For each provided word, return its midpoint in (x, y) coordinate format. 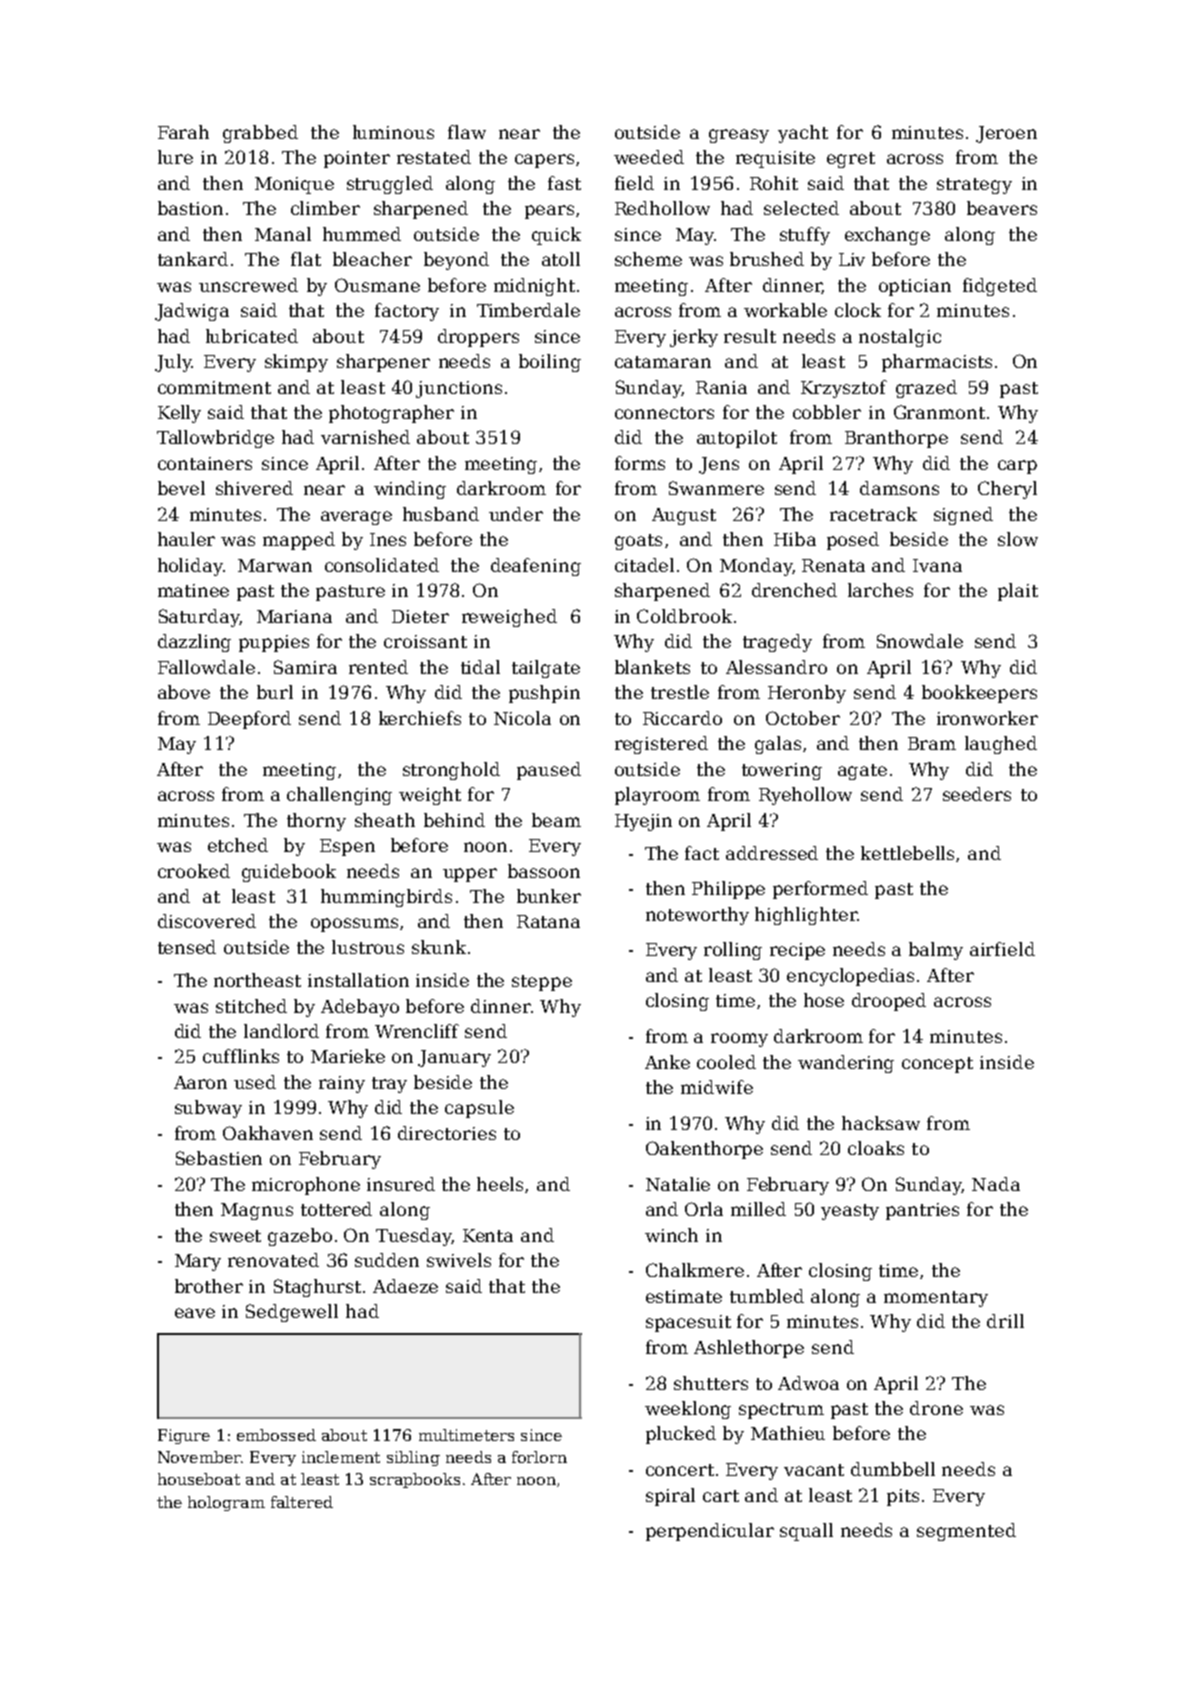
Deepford (249, 720)
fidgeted (1000, 287)
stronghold (451, 771)
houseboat (199, 1479)
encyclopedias (850, 977)
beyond (456, 261)
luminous (393, 132)
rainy (342, 1084)
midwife (717, 1087)
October (803, 718)
